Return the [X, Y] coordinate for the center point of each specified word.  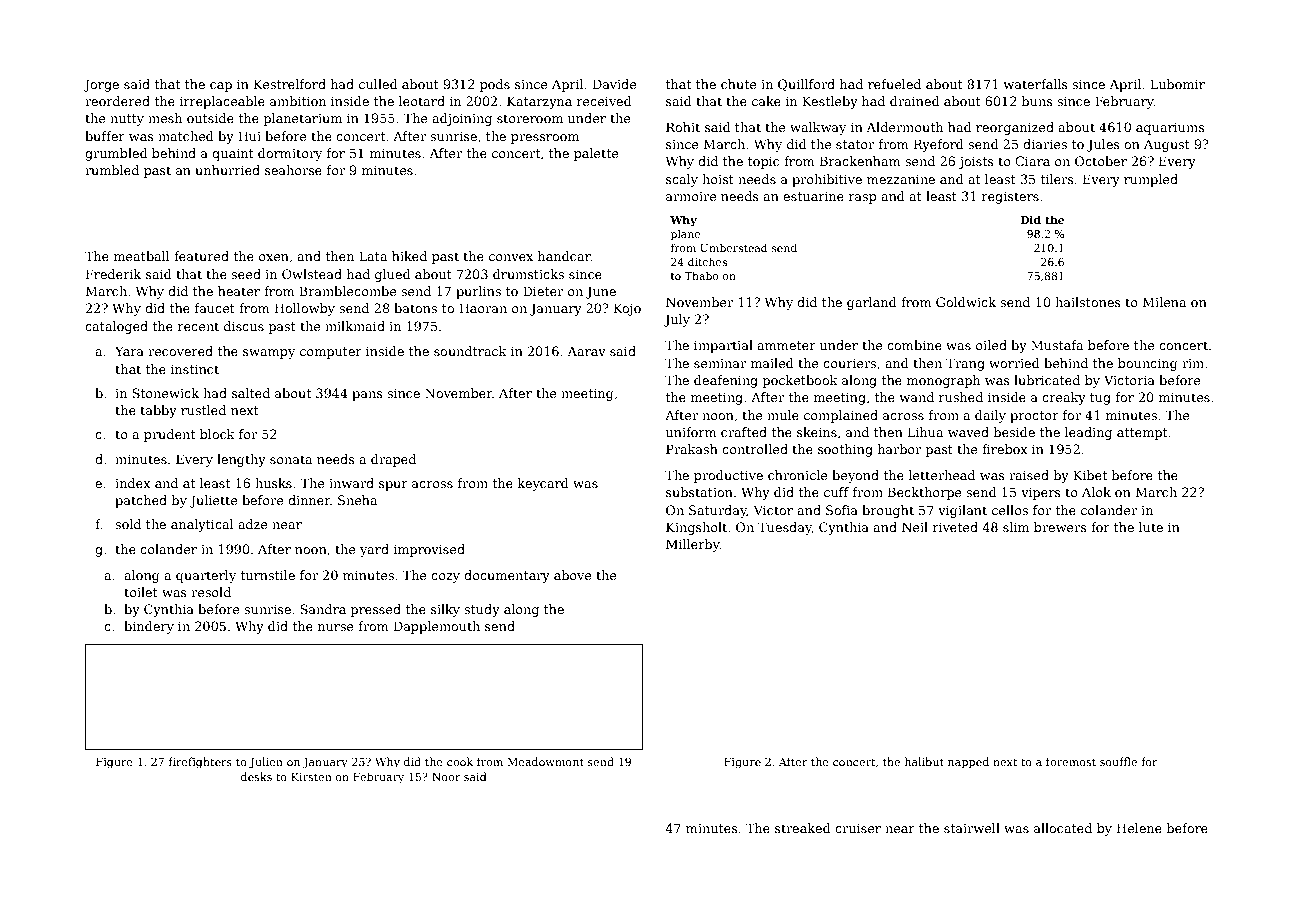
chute [739, 84]
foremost [1071, 761]
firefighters [200, 763]
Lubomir [1177, 84]
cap [221, 87]
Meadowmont [546, 761]
